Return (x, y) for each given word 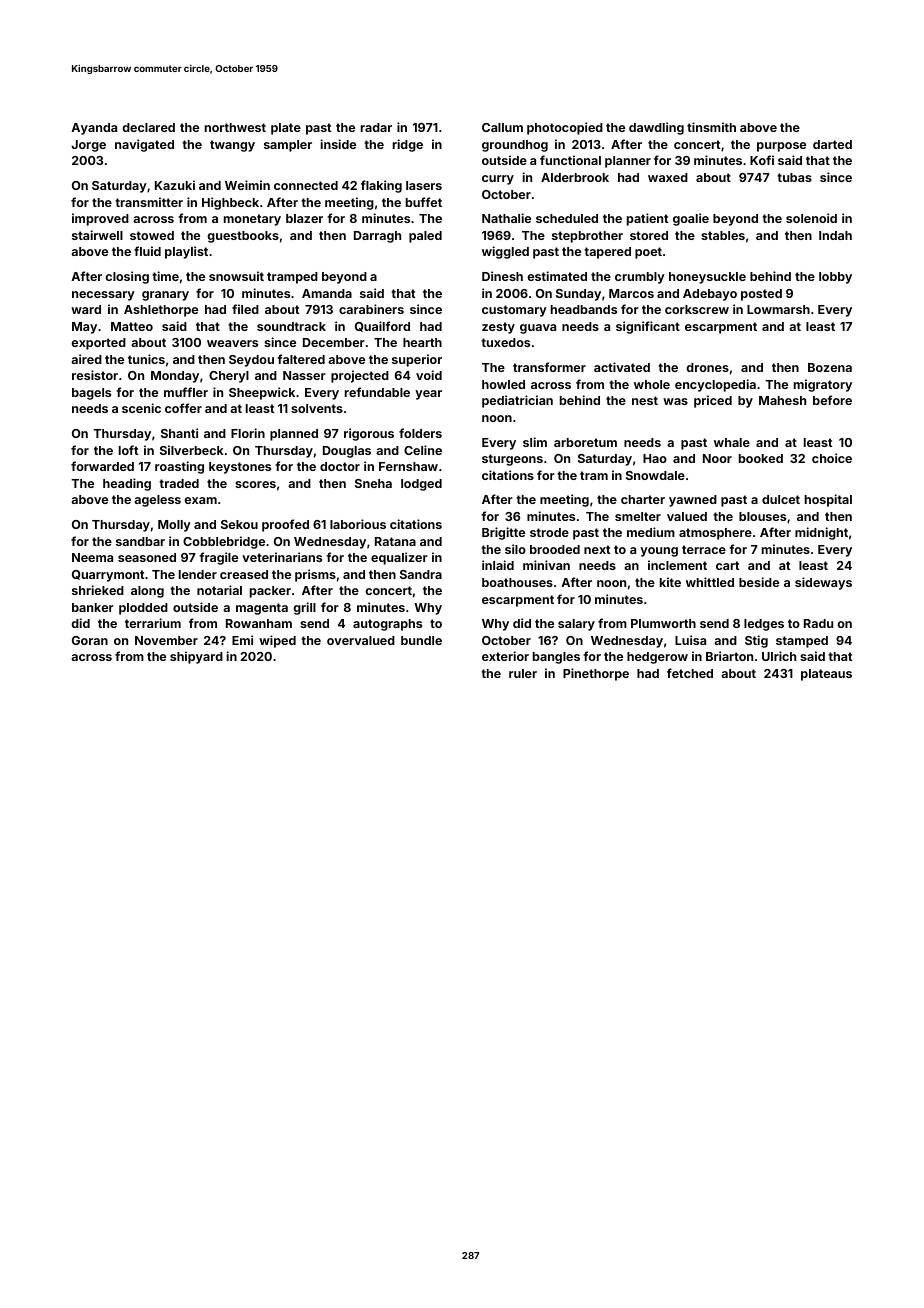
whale (732, 442)
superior (417, 360)
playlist (186, 252)
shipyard (196, 657)
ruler (523, 673)
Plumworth (663, 623)
